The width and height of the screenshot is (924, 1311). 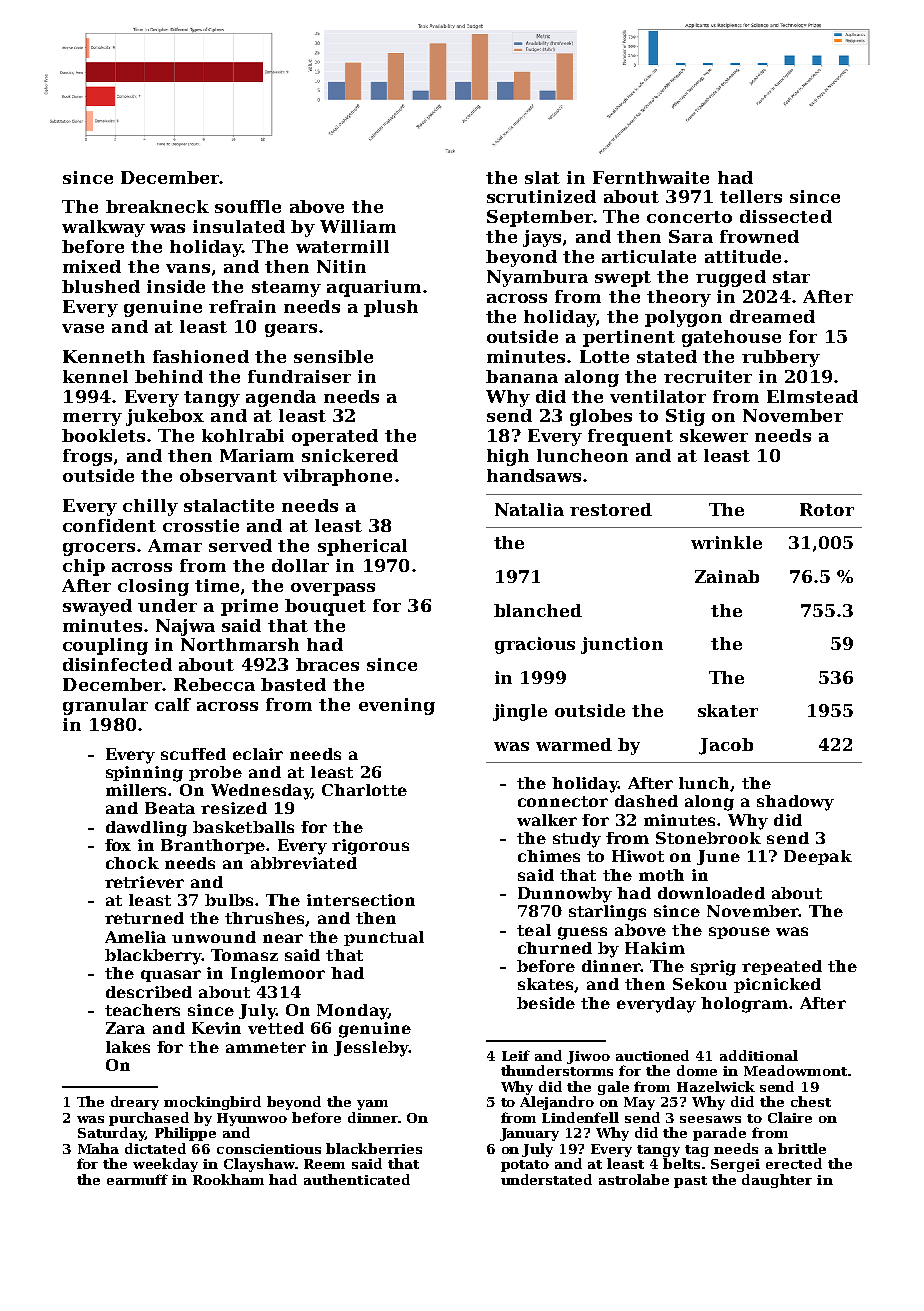 What do you see at coordinates (690, 1182) in the screenshot?
I see `past` at bounding box center [690, 1182].
